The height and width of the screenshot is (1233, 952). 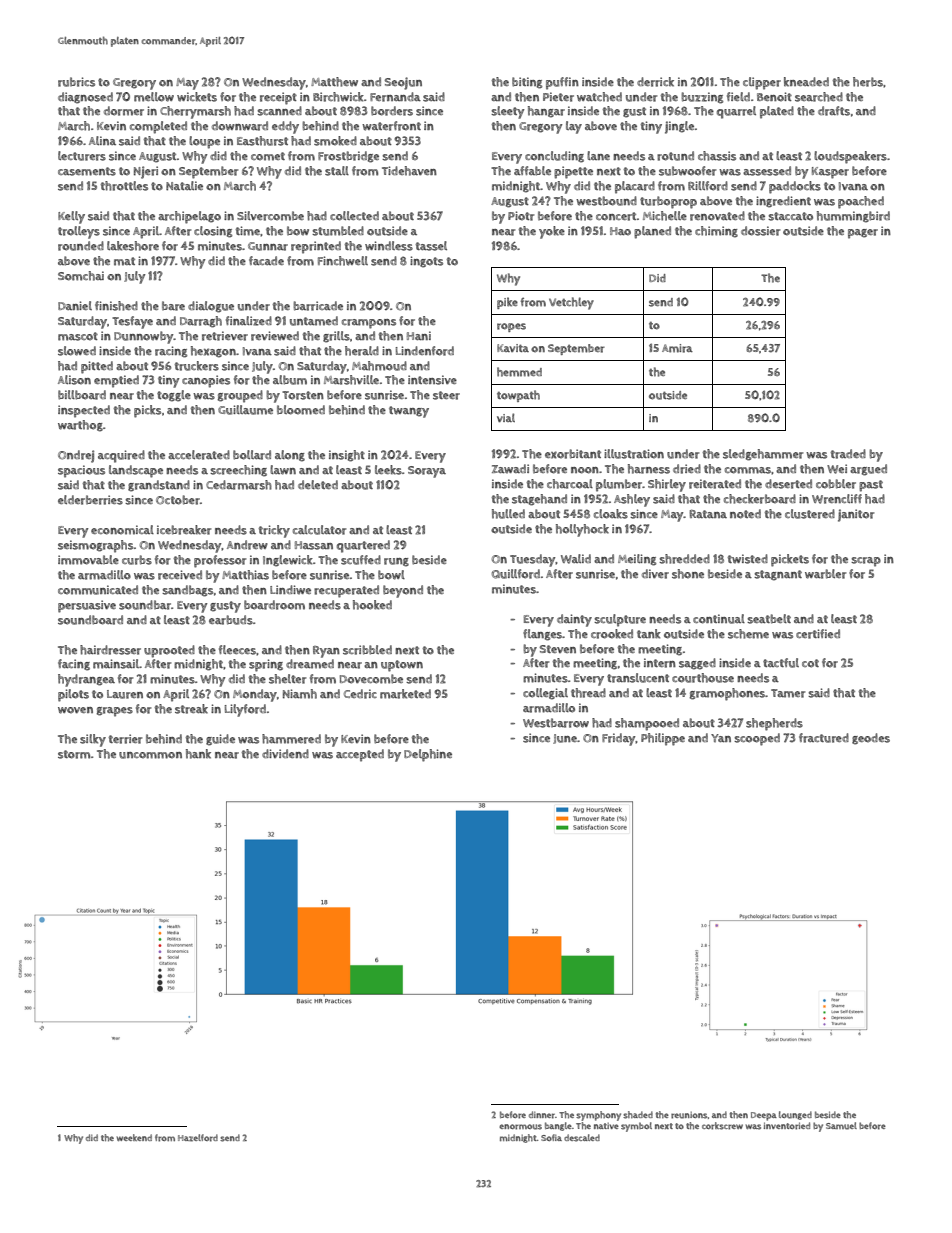 What do you see at coordinates (542, 1115) in the screenshot?
I see `dinner` at bounding box center [542, 1115].
